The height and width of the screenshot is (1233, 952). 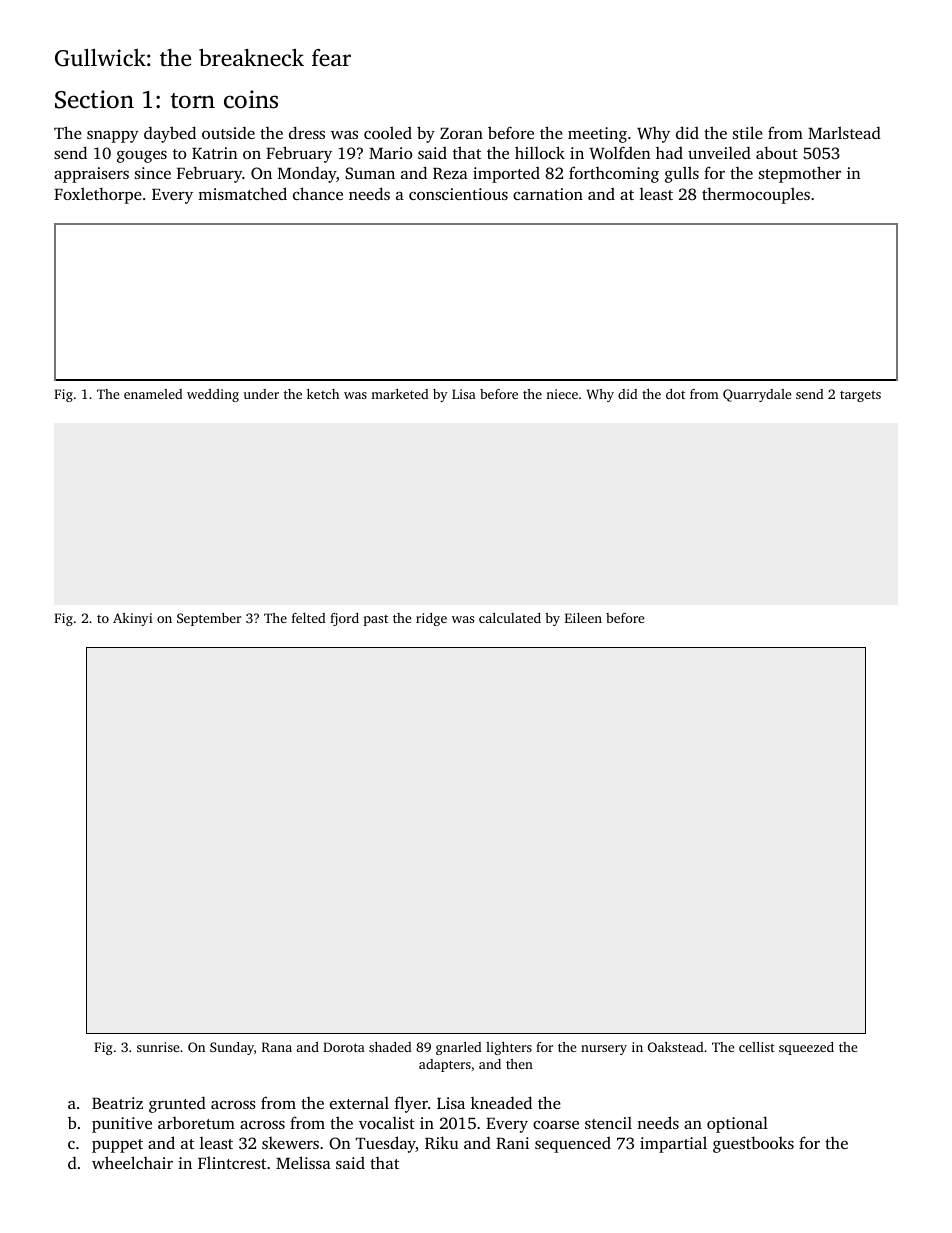 What do you see at coordinates (753, 1144) in the screenshot?
I see `guestbooks` at bounding box center [753, 1144].
